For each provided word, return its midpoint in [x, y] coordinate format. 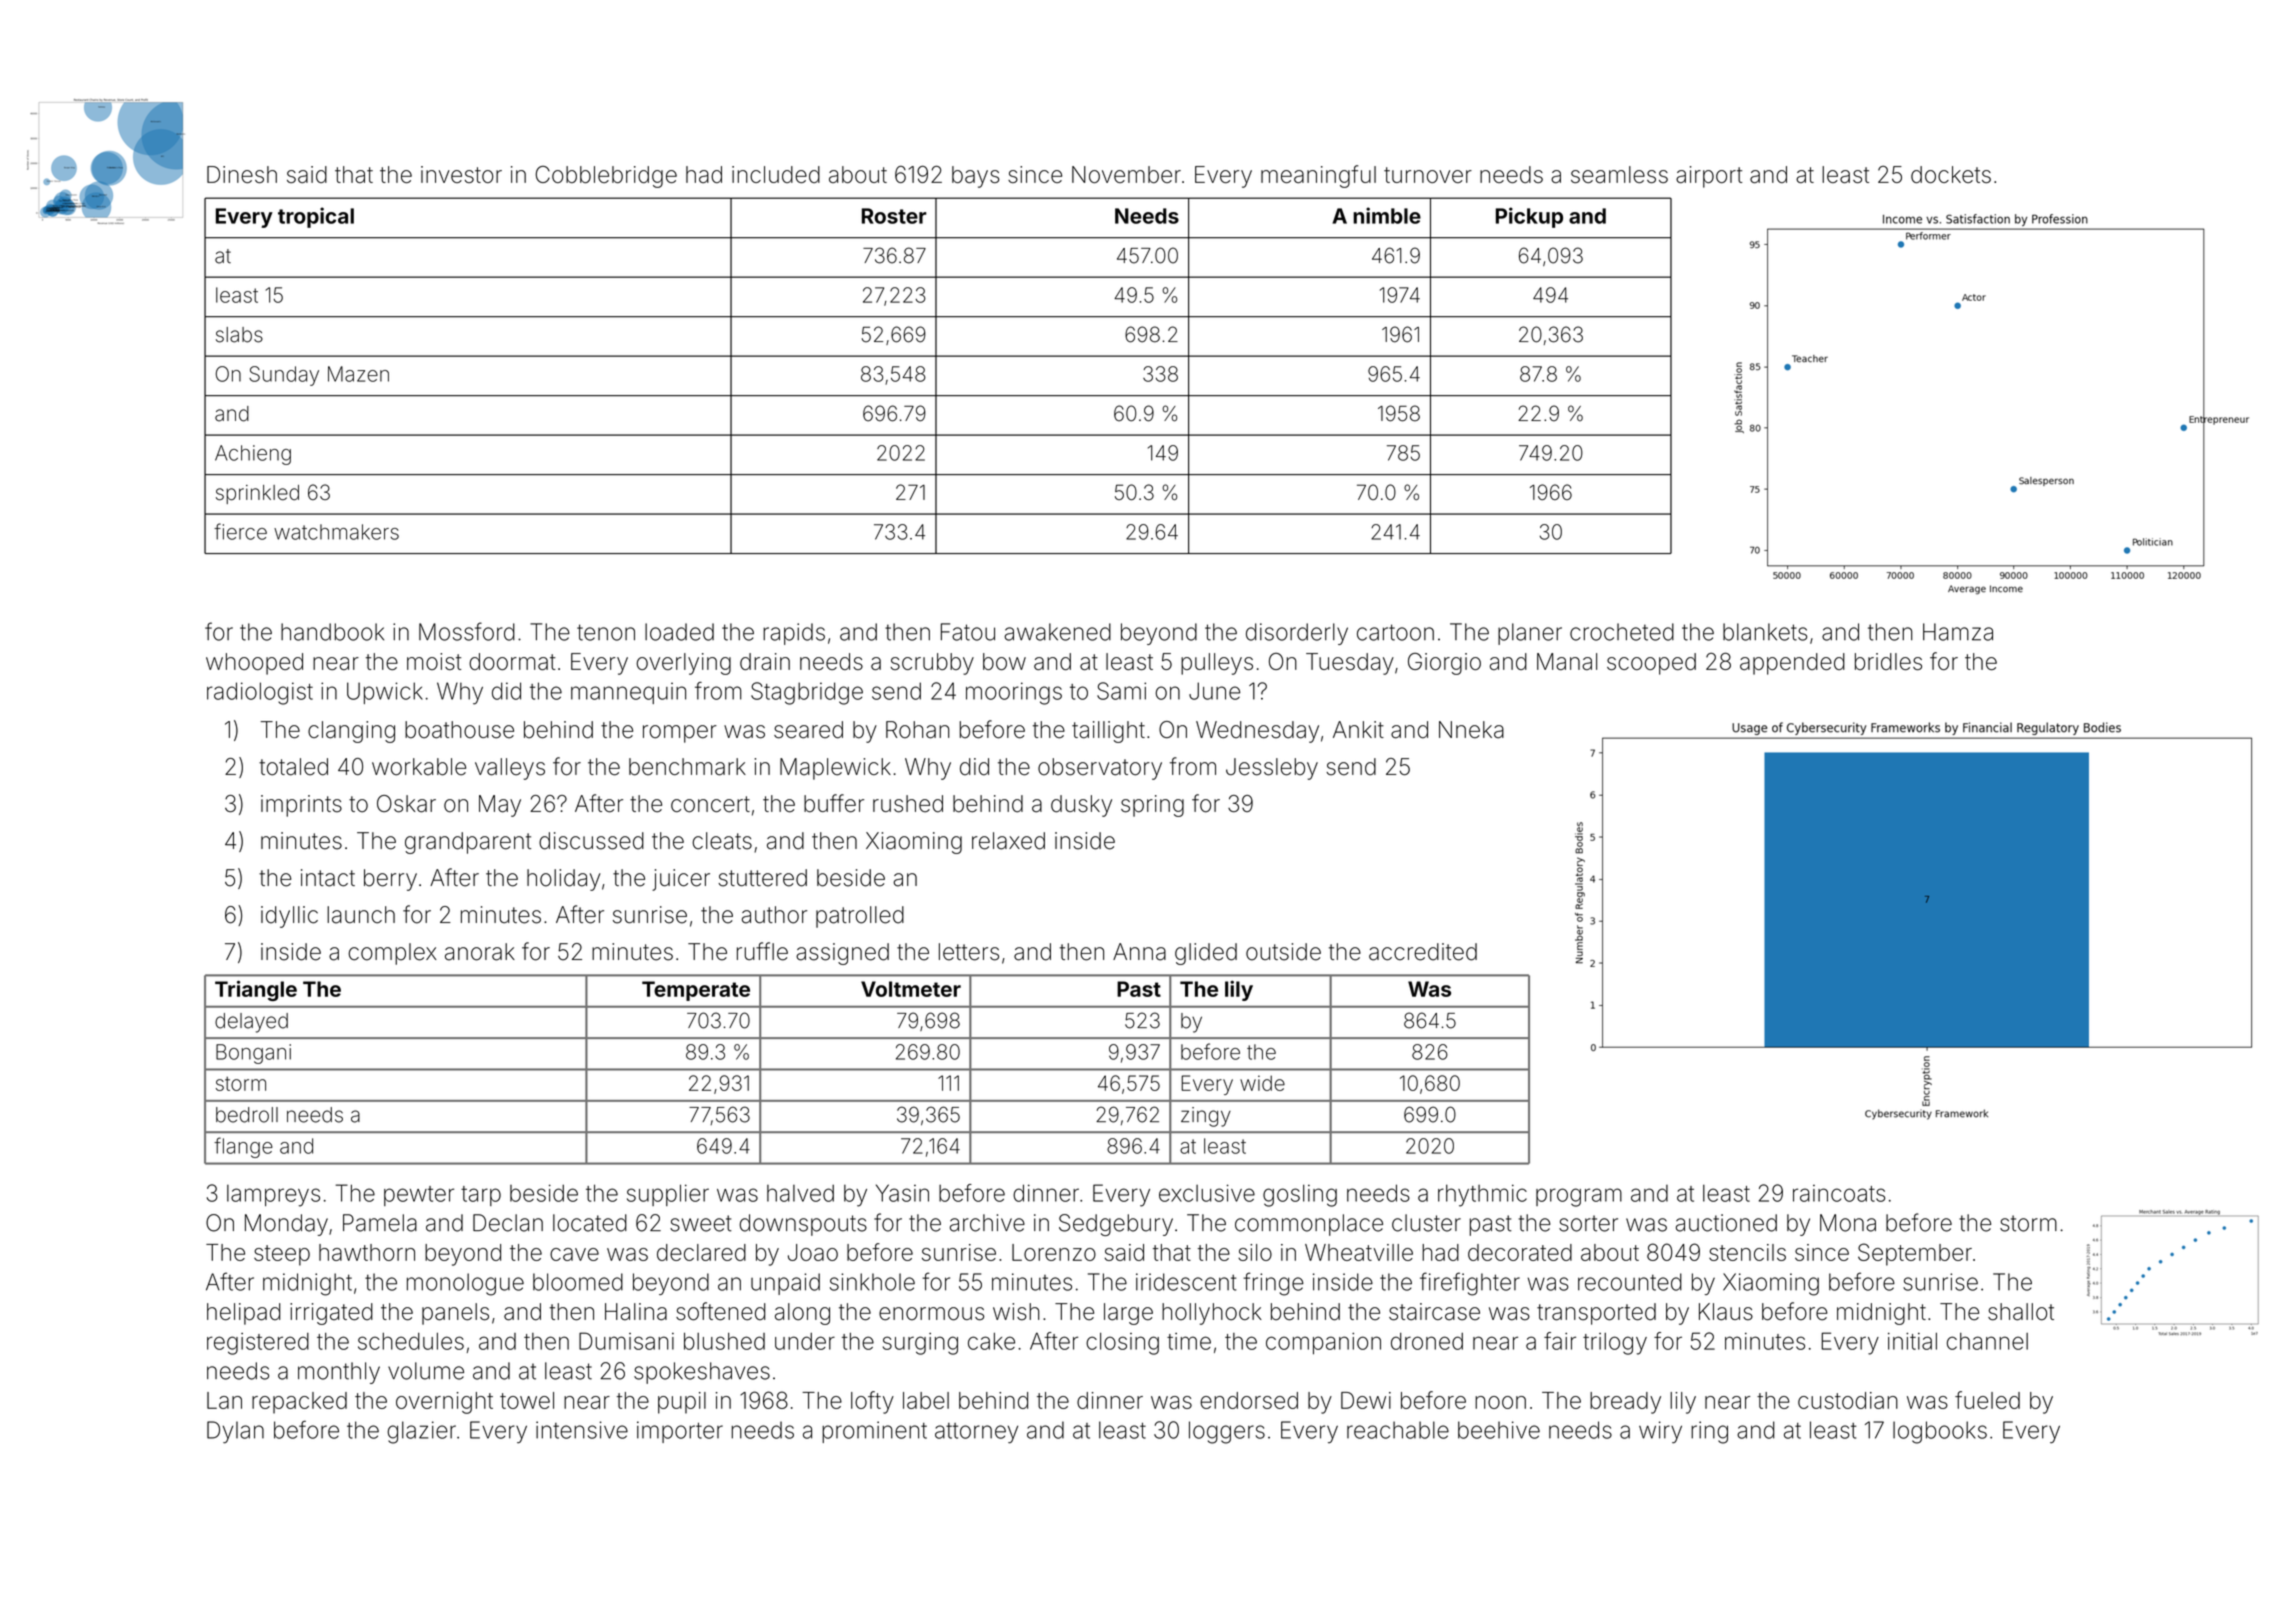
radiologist [260, 693]
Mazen [358, 374]
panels [455, 1314]
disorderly [1297, 634]
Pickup [1529, 217]
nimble [1387, 215]
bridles [1888, 661]
